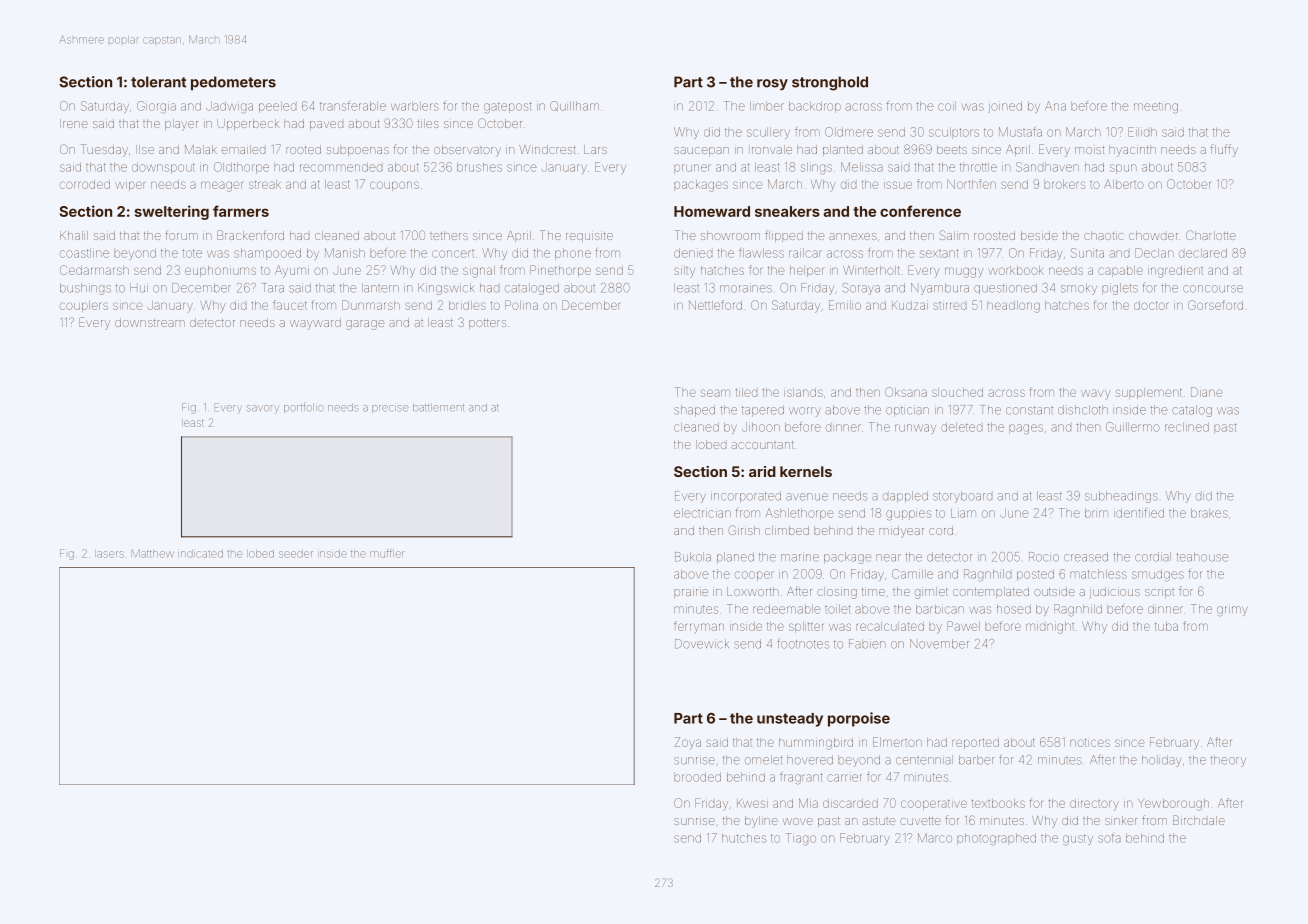 Image resolution: width=1308 pixels, height=924 pixels. Describe the element at coordinates (697, 777) in the screenshot. I see `brooded` at that location.
